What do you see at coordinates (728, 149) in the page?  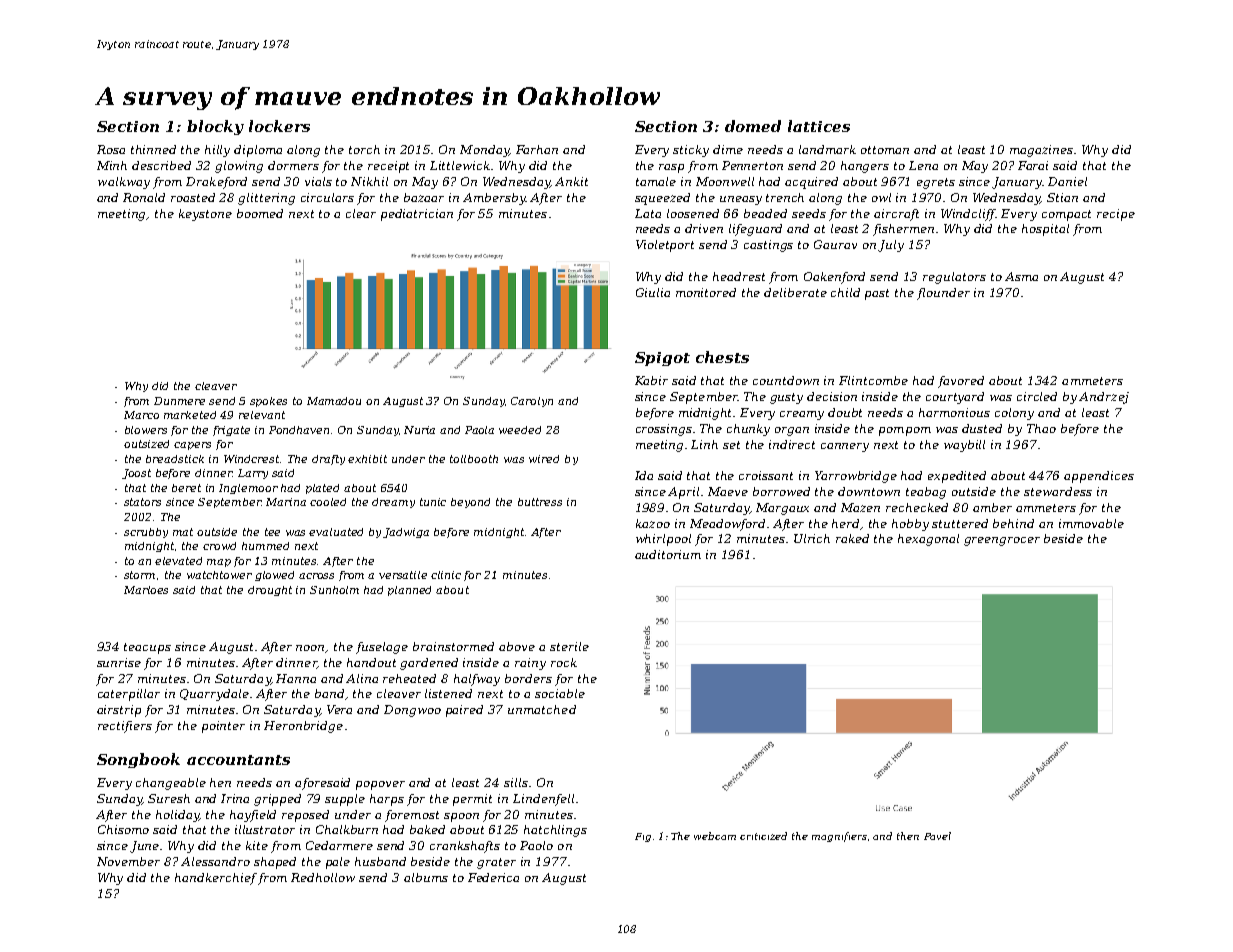 I see `dime` at bounding box center [728, 149].
